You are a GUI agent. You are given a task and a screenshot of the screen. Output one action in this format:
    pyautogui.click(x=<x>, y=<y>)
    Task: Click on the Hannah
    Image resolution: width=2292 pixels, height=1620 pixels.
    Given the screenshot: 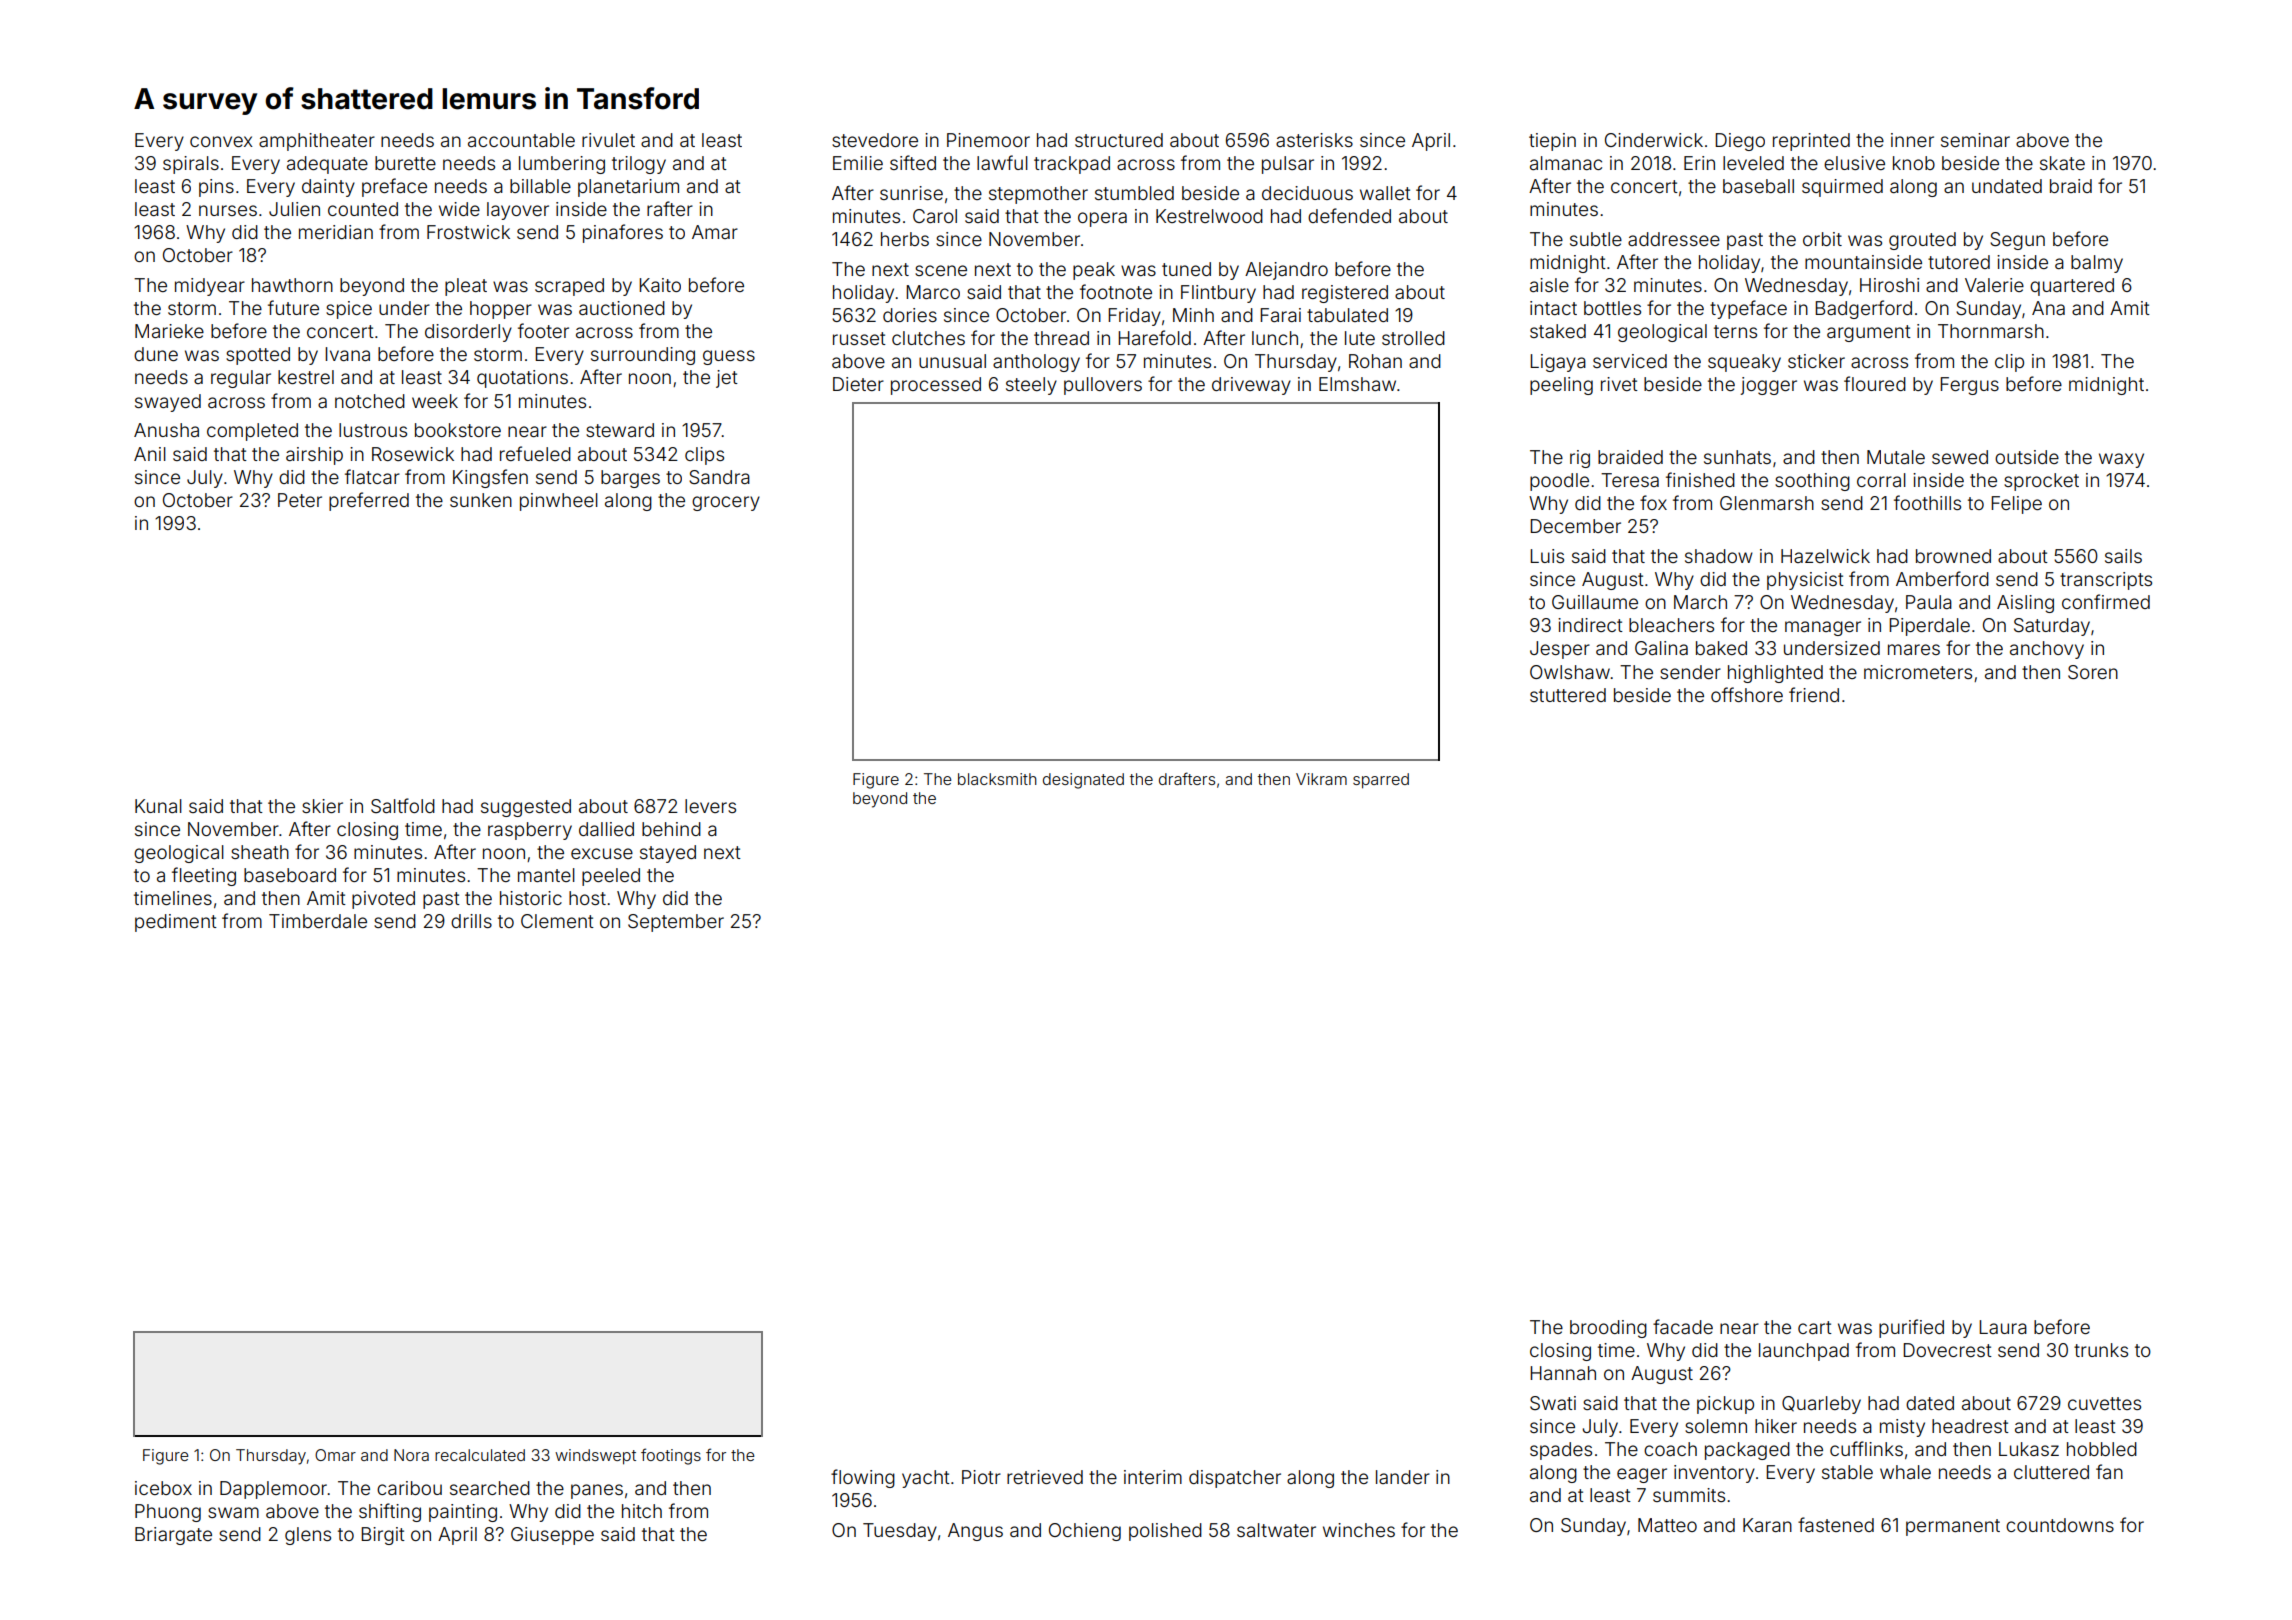 What is the action you would take?
    pyautogui.click(x=1563, y=1373)
